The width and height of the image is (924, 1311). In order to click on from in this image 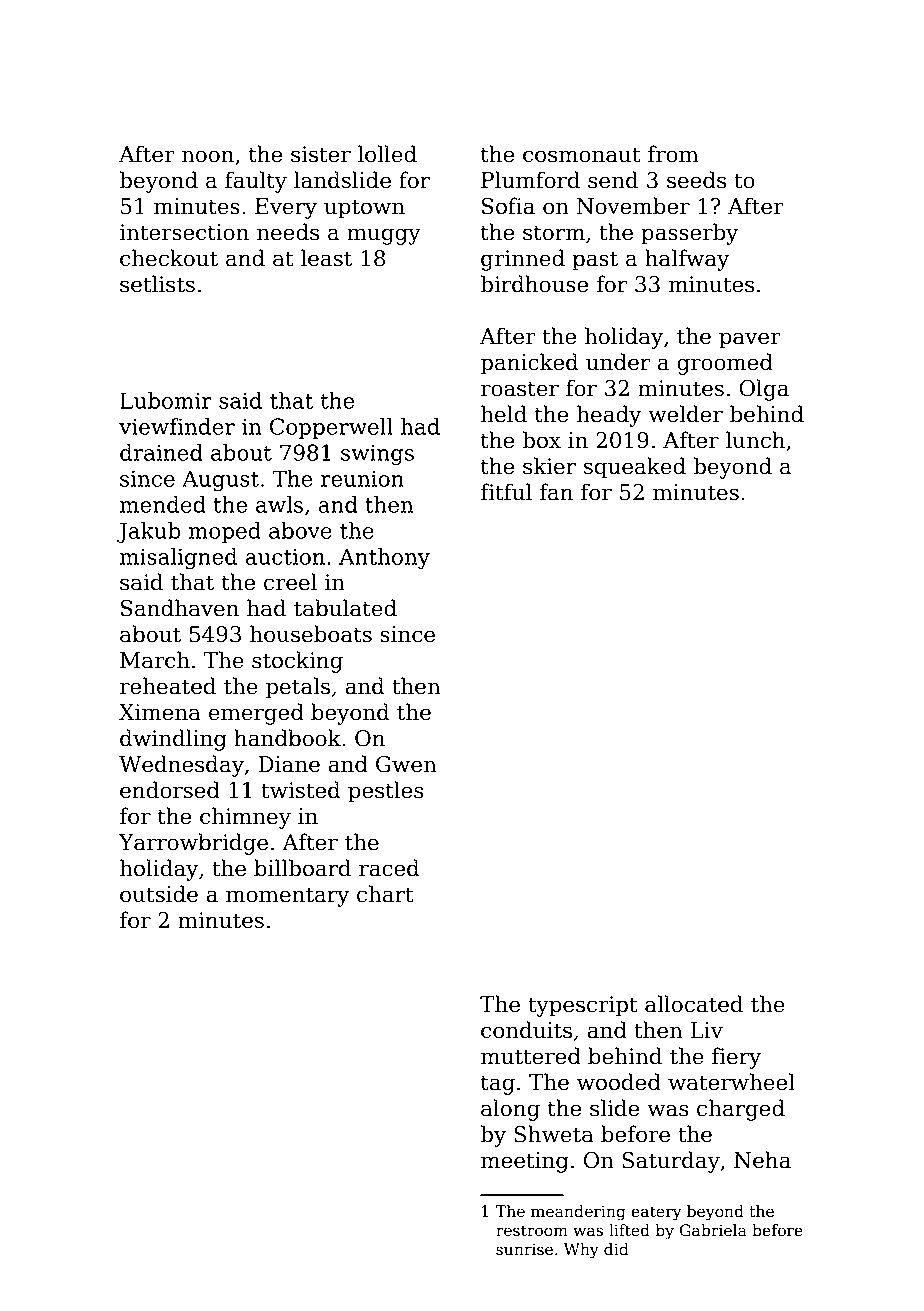, I will do `click(673, 154)`.
